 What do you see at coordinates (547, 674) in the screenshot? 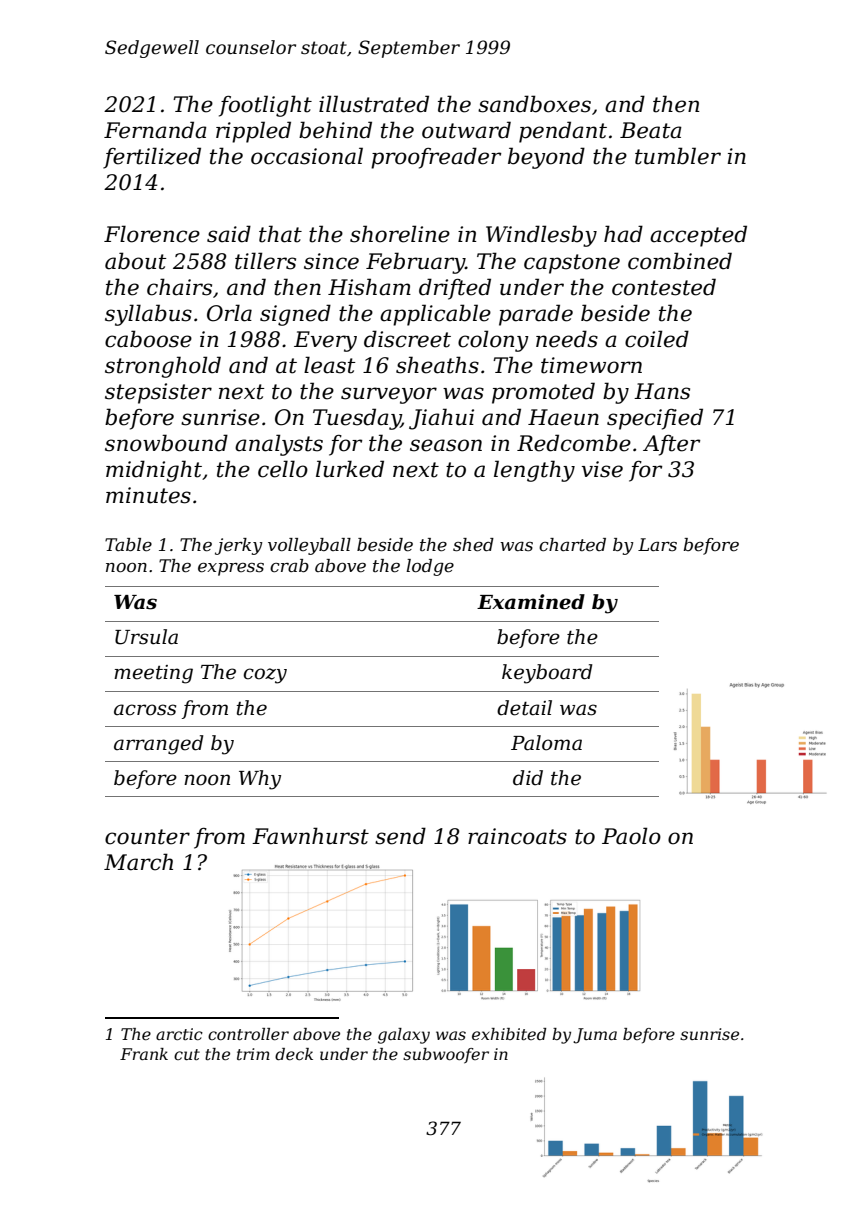
I see `keyboard` at bounding box center [547, 674].
